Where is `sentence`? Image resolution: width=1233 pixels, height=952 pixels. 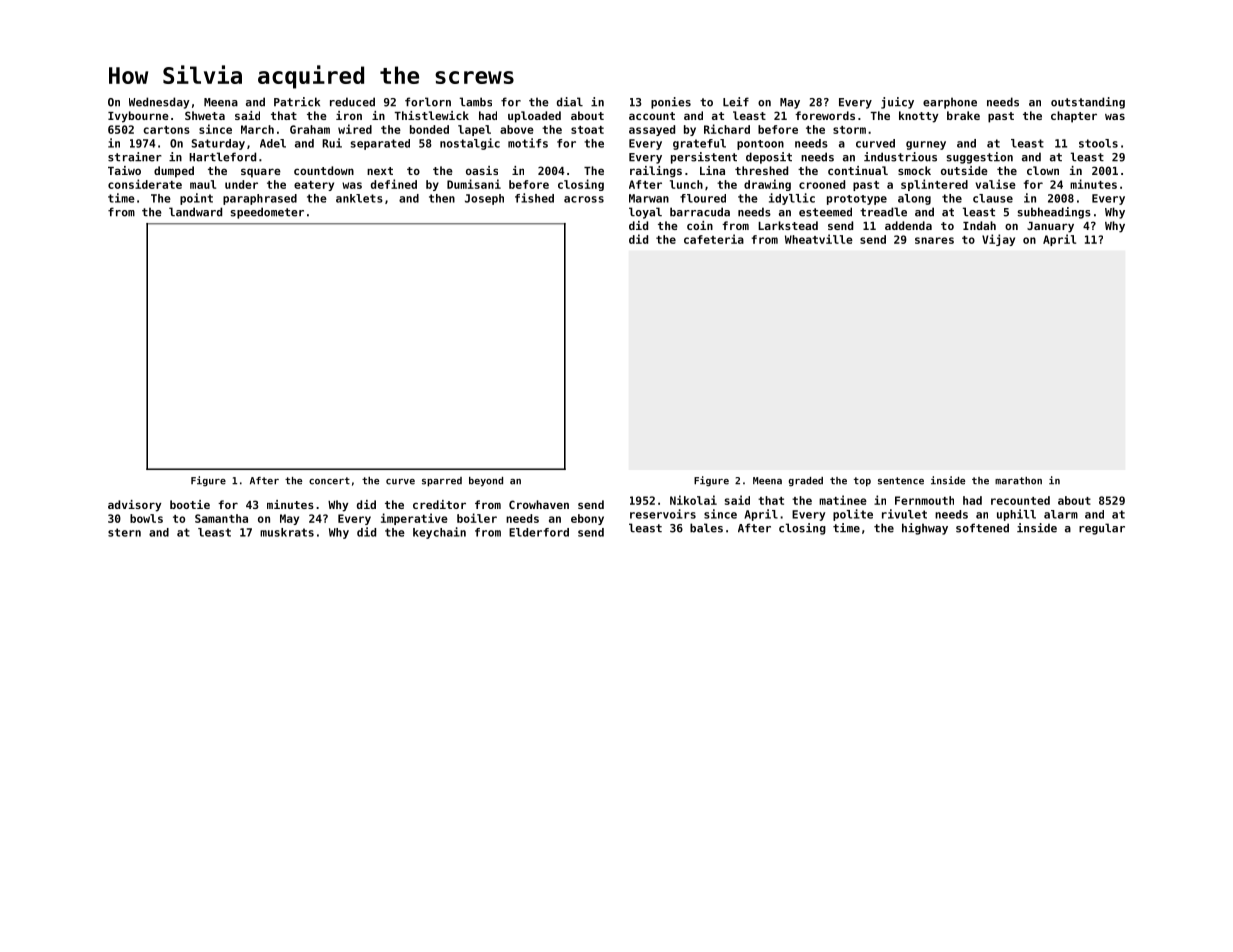
sentence is located at coordinates (901, 481).
